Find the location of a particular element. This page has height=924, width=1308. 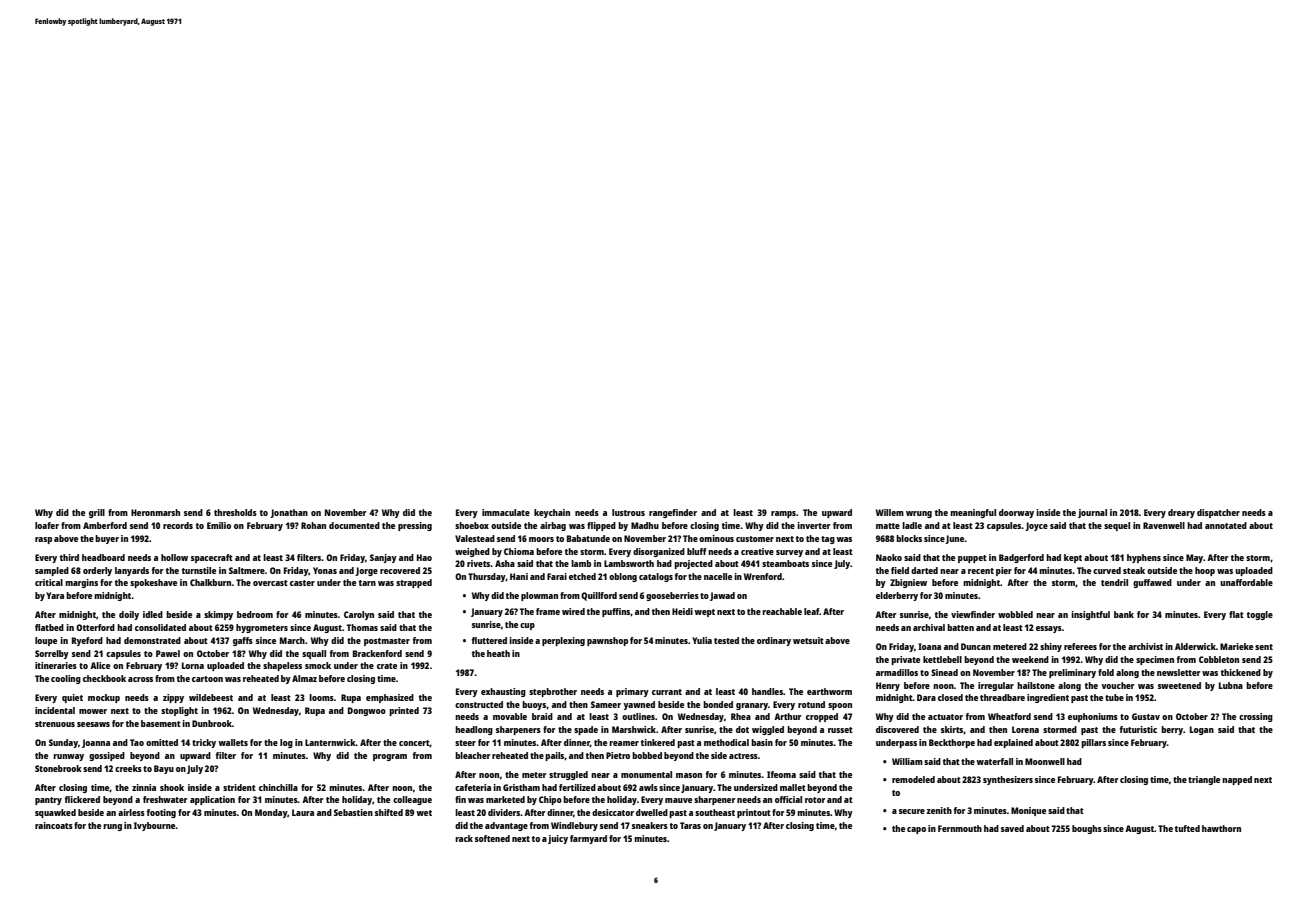

headboard is located at coordinates (103, 557).
